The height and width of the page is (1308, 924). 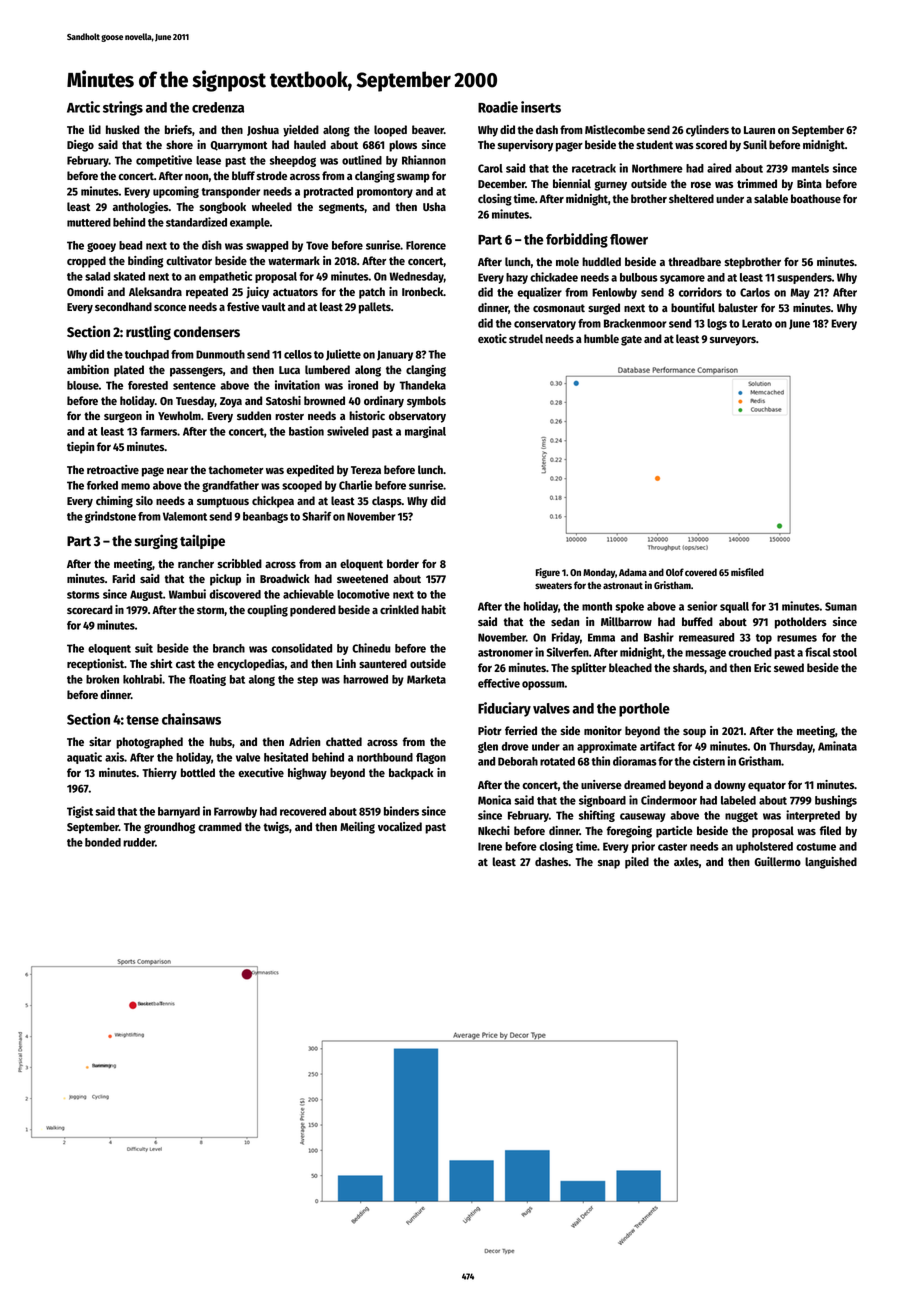 What do you see at coordinates (759, 130) in the page?
I see `Lauren` at bounding box center [759, 130].
